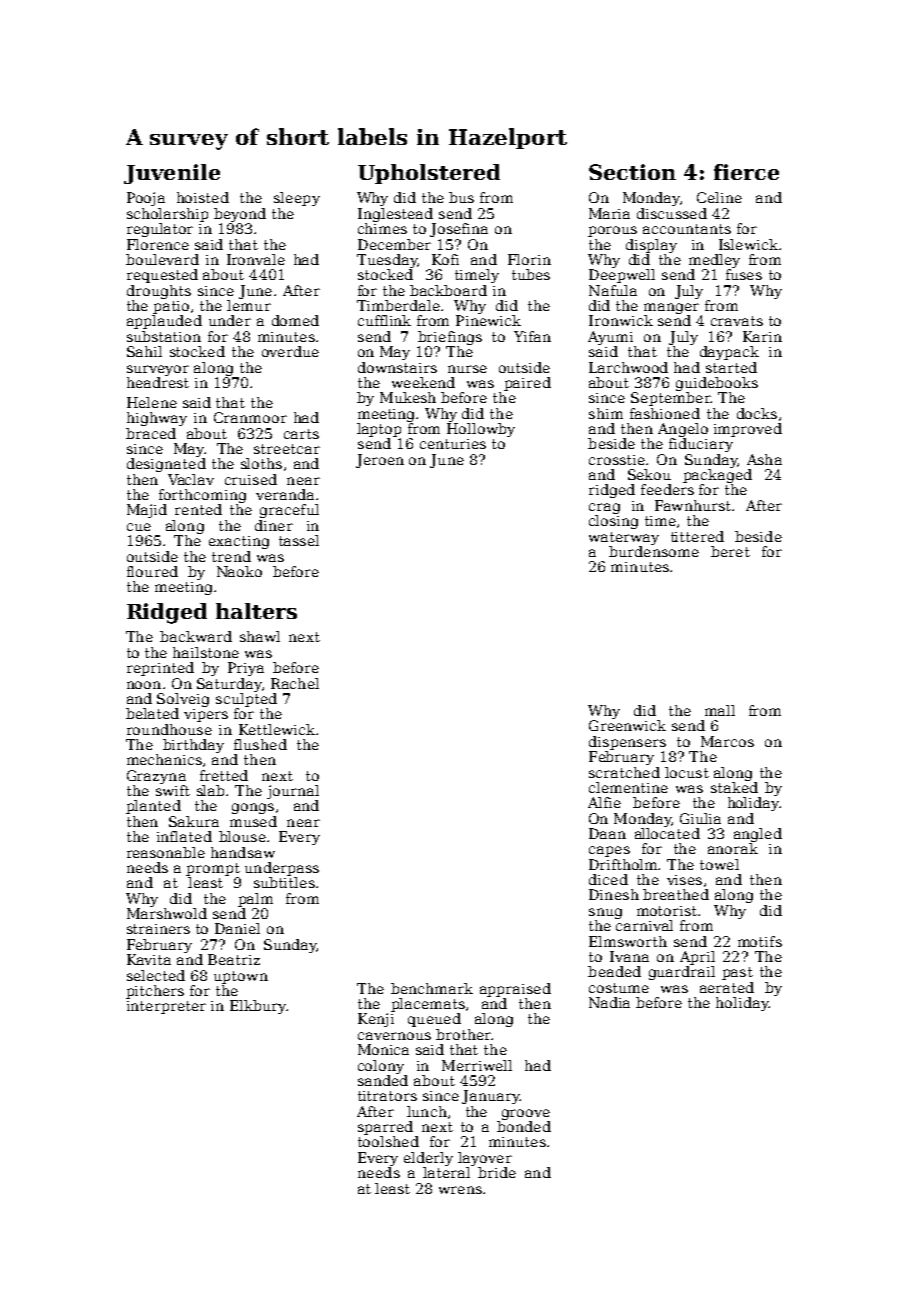  What do you see at coordinates (746, 172) in the screenshot?
I see `fierce` at bounding box center [746, 172].
